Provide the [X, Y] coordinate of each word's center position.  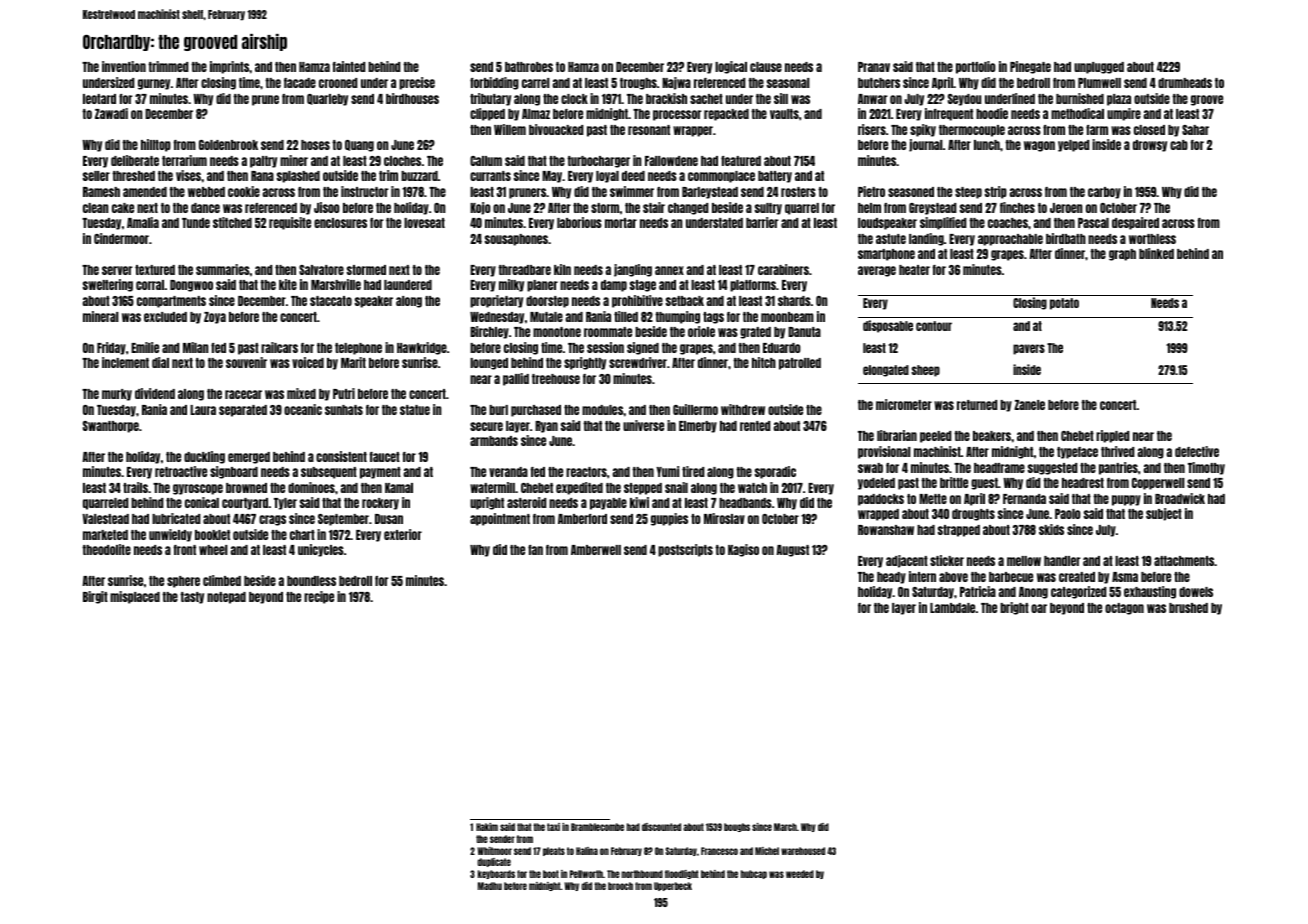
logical [731, 67]
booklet [212, 535]
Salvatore [321, 270]
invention [124, 66]
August [792, 551]
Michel [767, 851]
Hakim [487, 827]
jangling [633, 270]
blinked [1156, 253]
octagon [1124, 609]
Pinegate [1030, 67]
